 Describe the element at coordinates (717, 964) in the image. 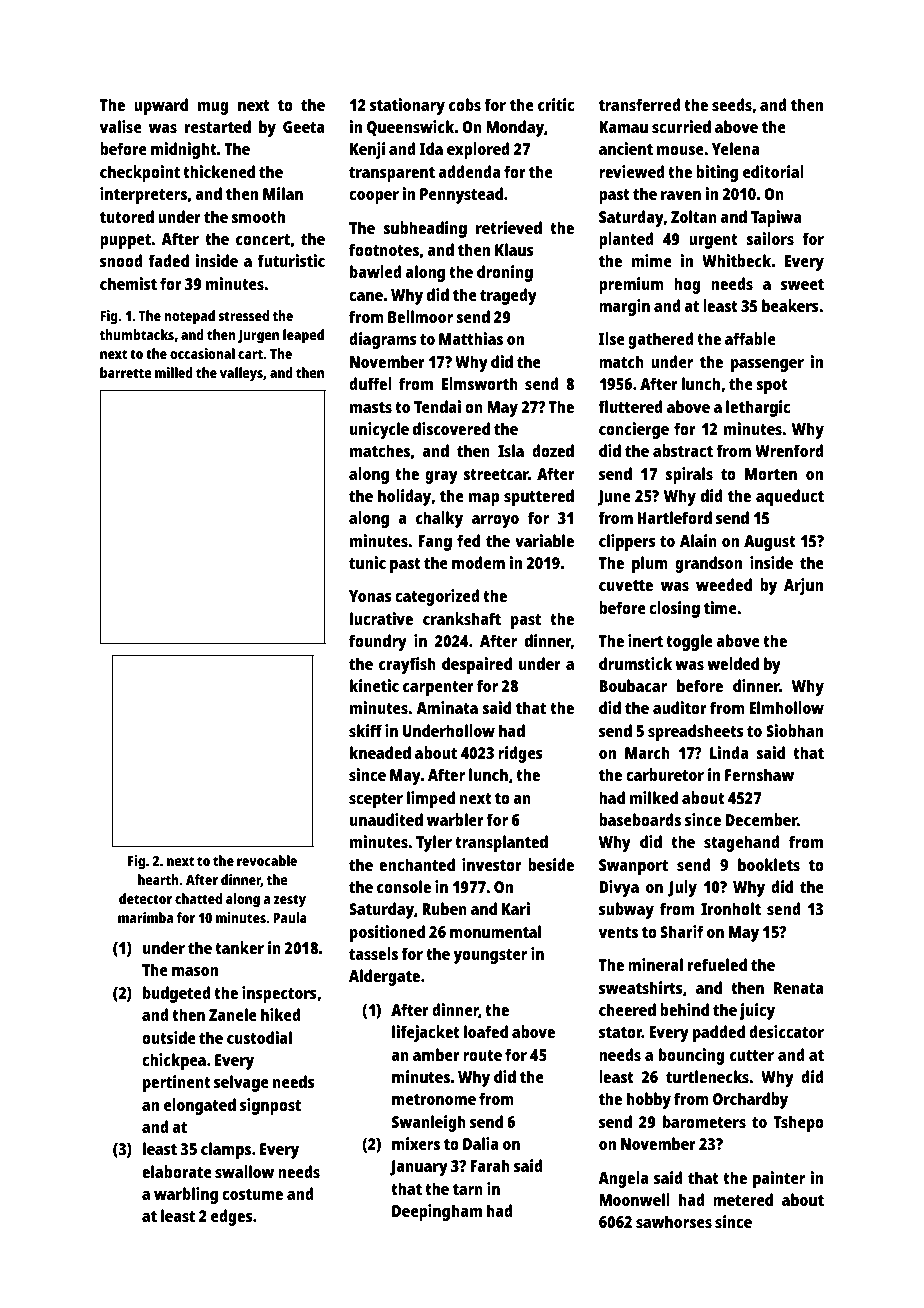

I see `refueled` at that location.
